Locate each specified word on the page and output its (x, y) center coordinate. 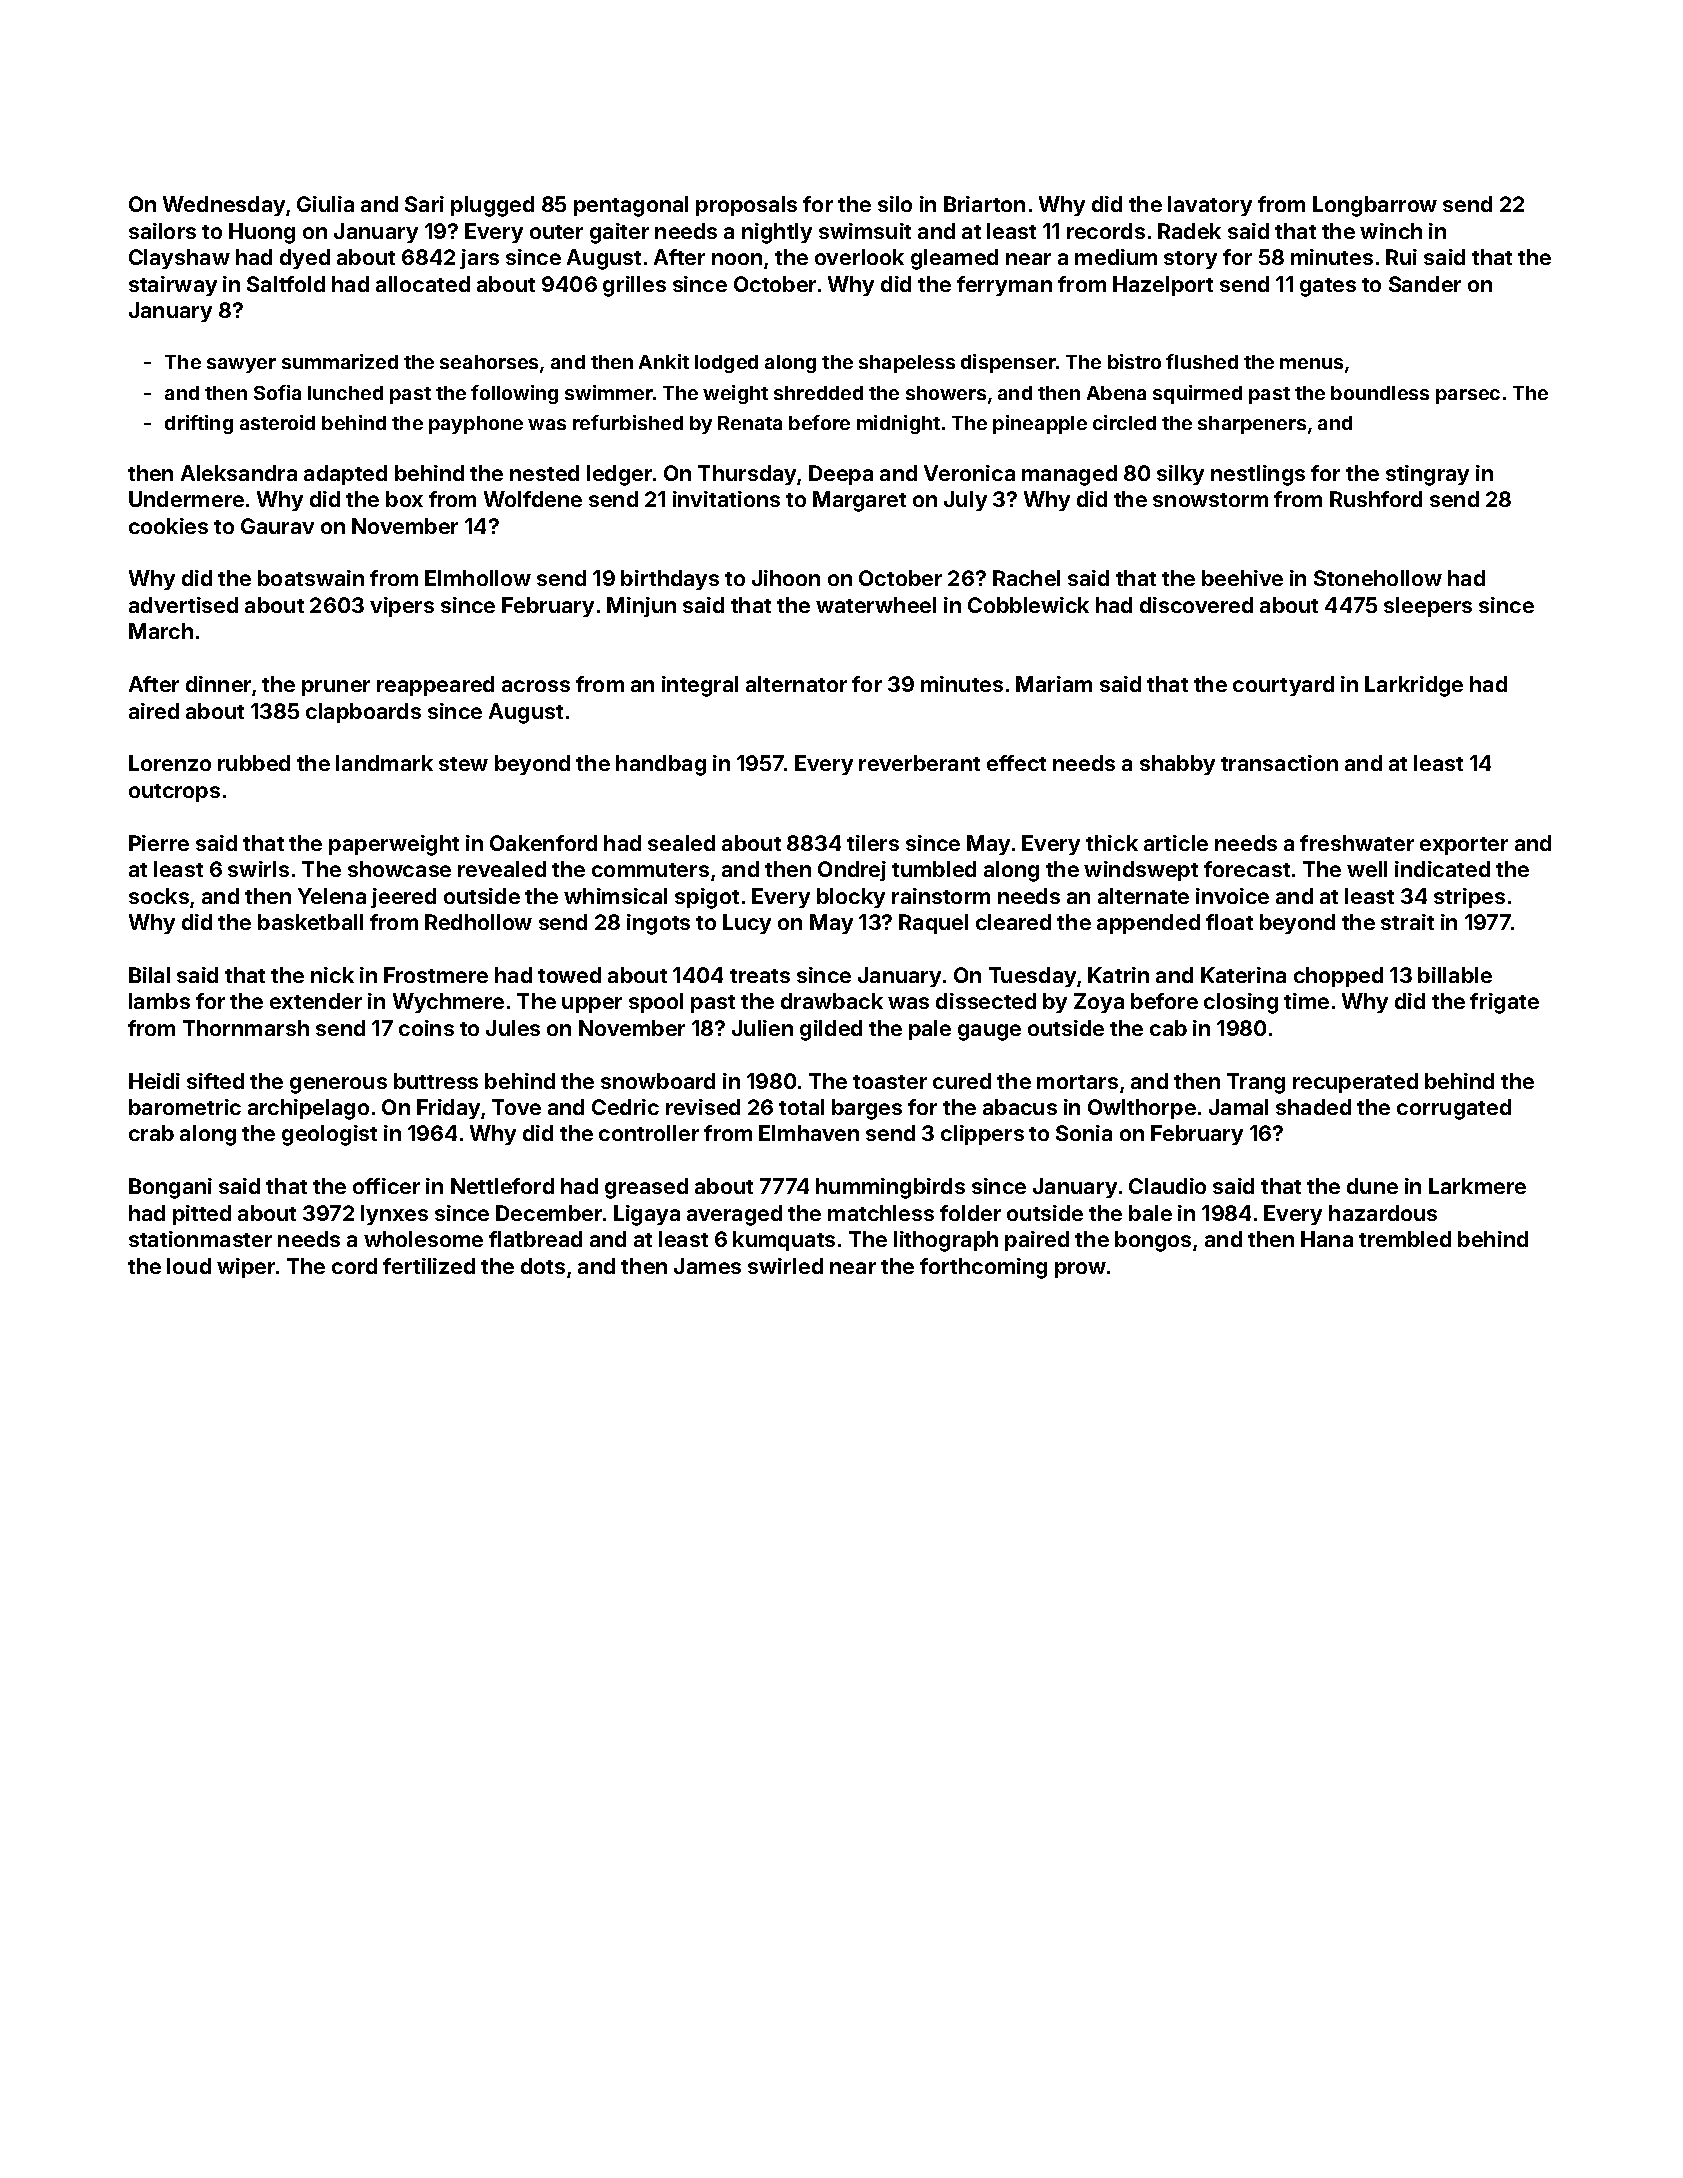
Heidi (154, 1081)
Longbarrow (1375, 206)
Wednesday (224, 206)
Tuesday (1032, 977)
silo (895, 204)
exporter (1464, 846)
